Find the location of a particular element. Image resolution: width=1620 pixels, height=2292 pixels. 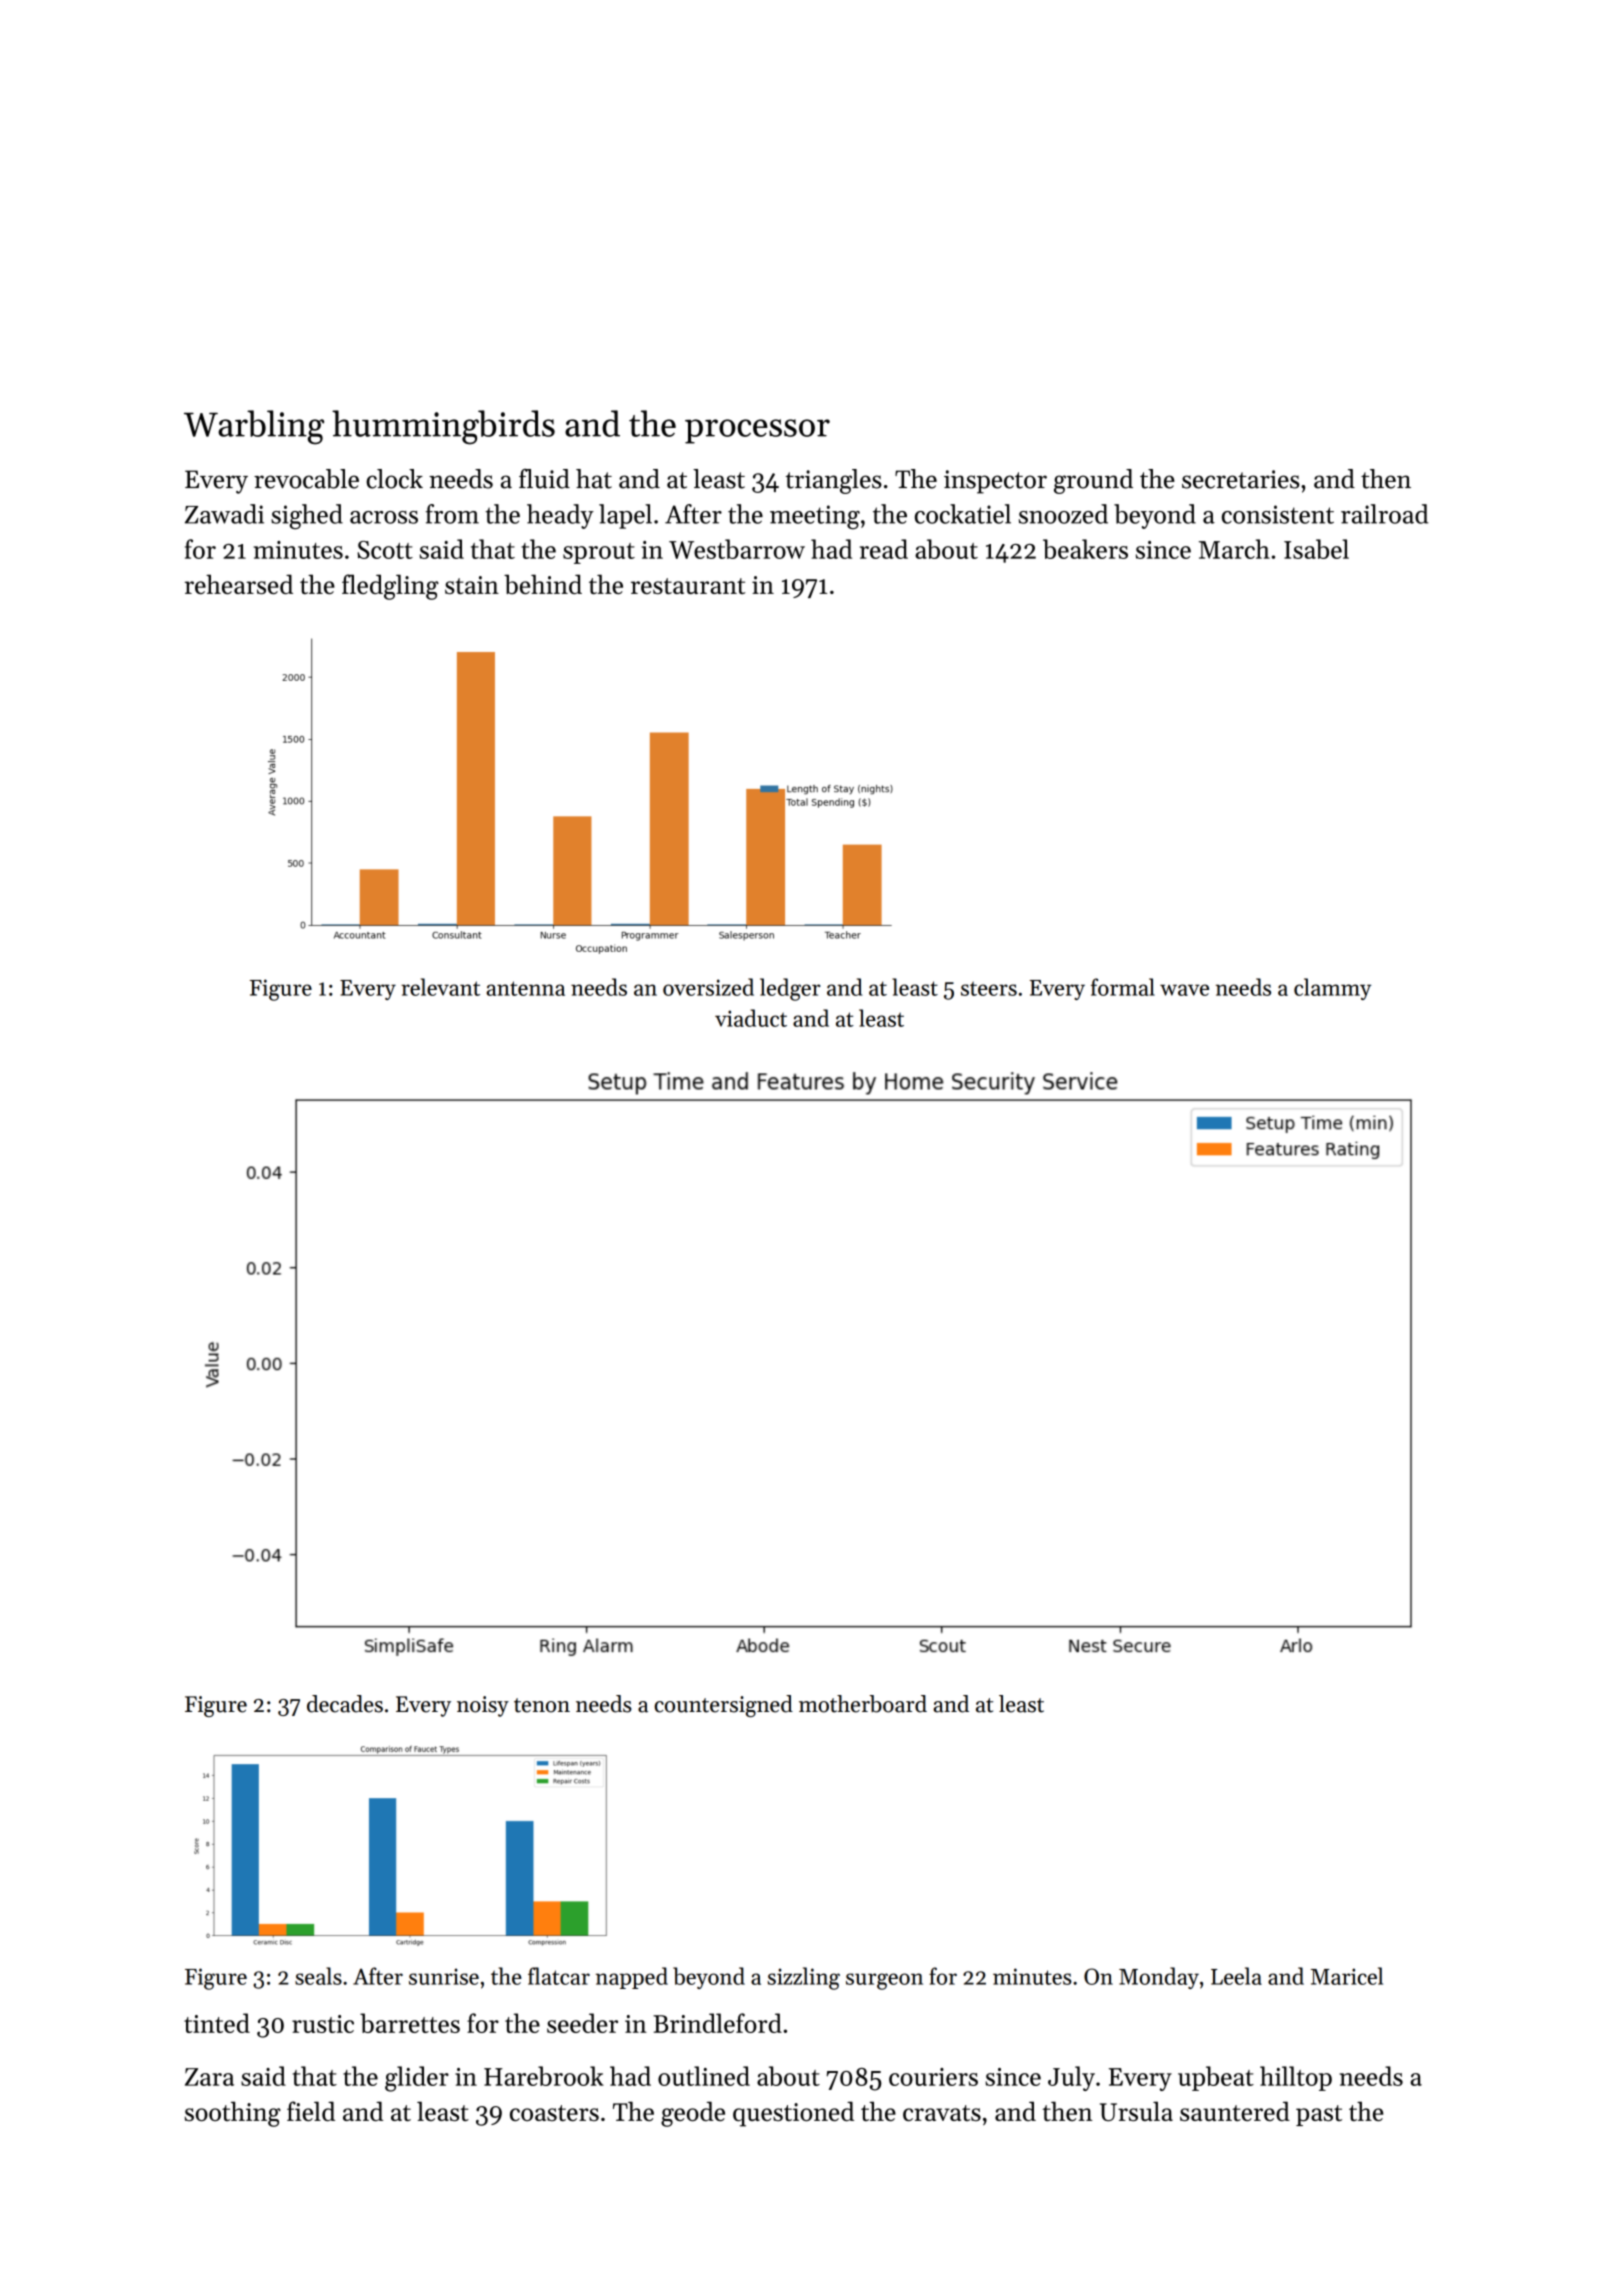

read is located at coordinates (884, 549).
